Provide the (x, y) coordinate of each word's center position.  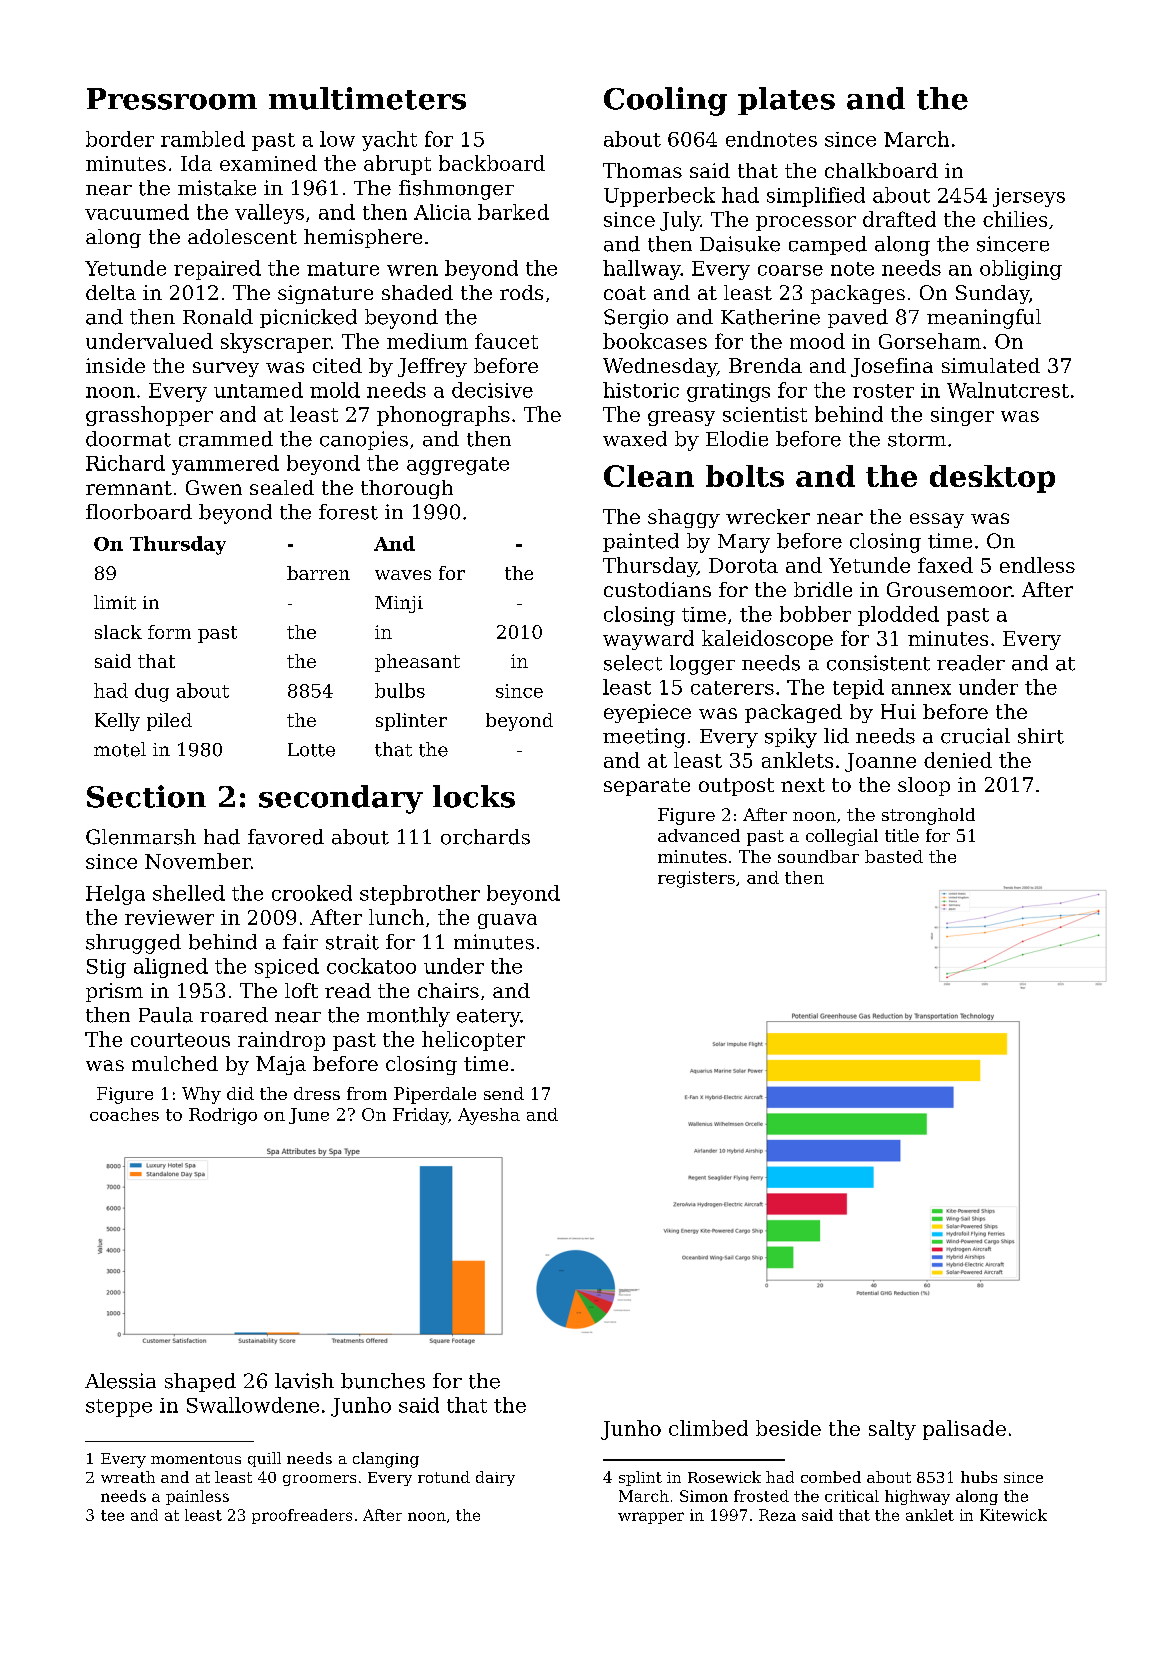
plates (786, 101)
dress (317, 1093)
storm (917, 440)
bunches (383, 1381)
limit (115, 602)
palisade (964, 1430)
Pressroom (172, 99)
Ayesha (489, 1116)
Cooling (665, 101)
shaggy (684, 518)
